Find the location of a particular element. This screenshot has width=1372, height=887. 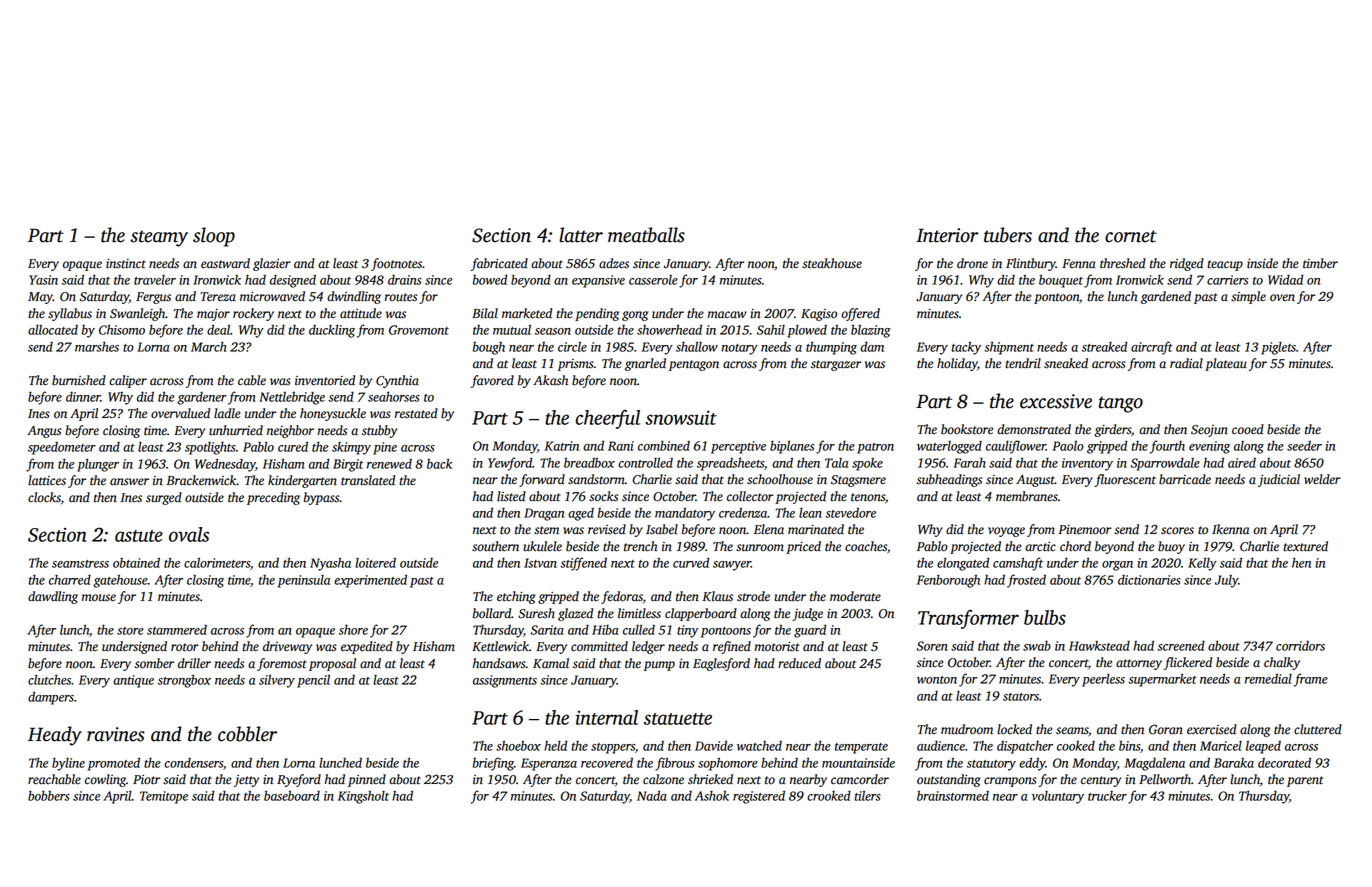

sloop is located at coordinates (214, 237).
